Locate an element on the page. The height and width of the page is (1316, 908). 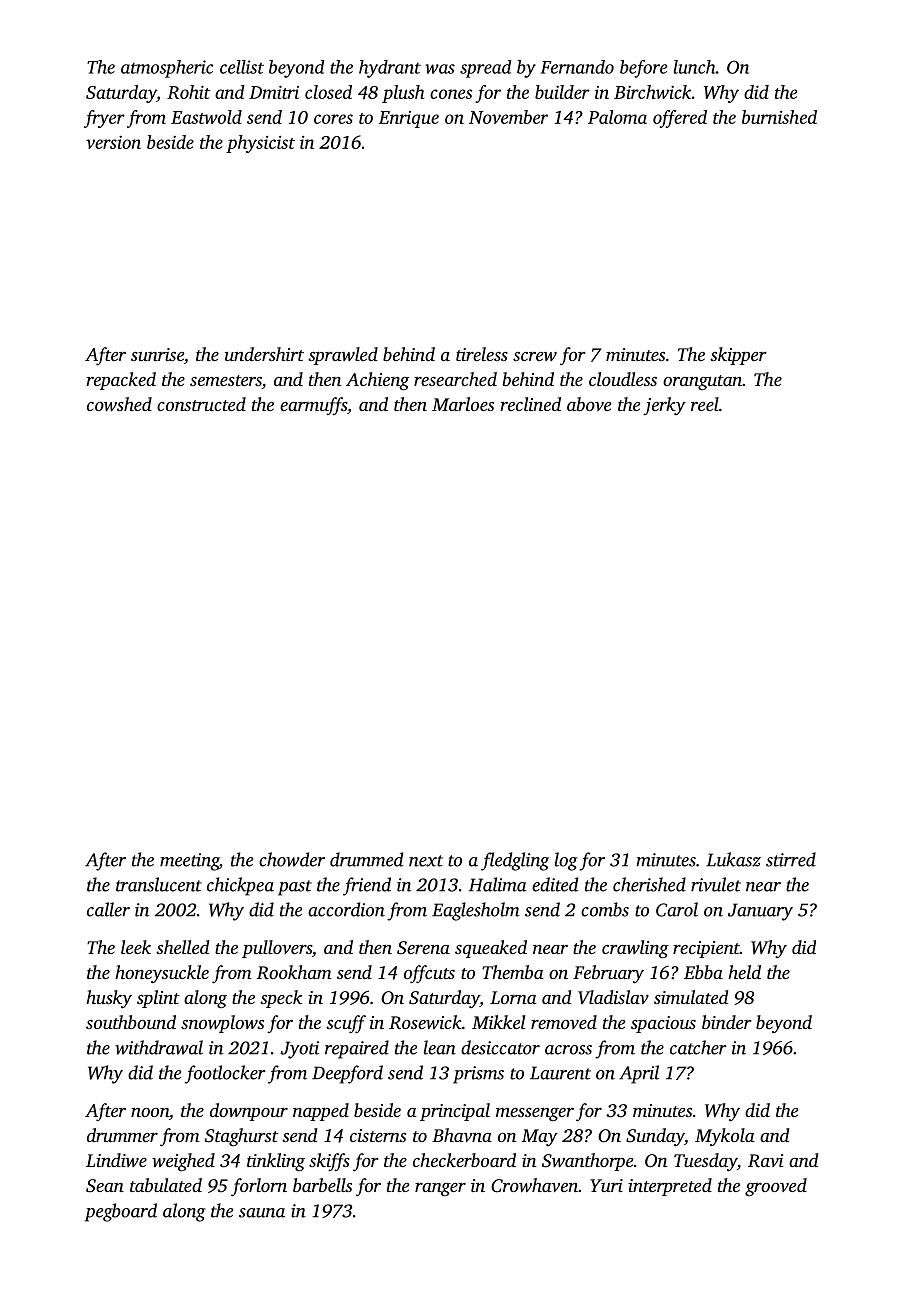
pegboard is located at coordinates (121, 1212).
